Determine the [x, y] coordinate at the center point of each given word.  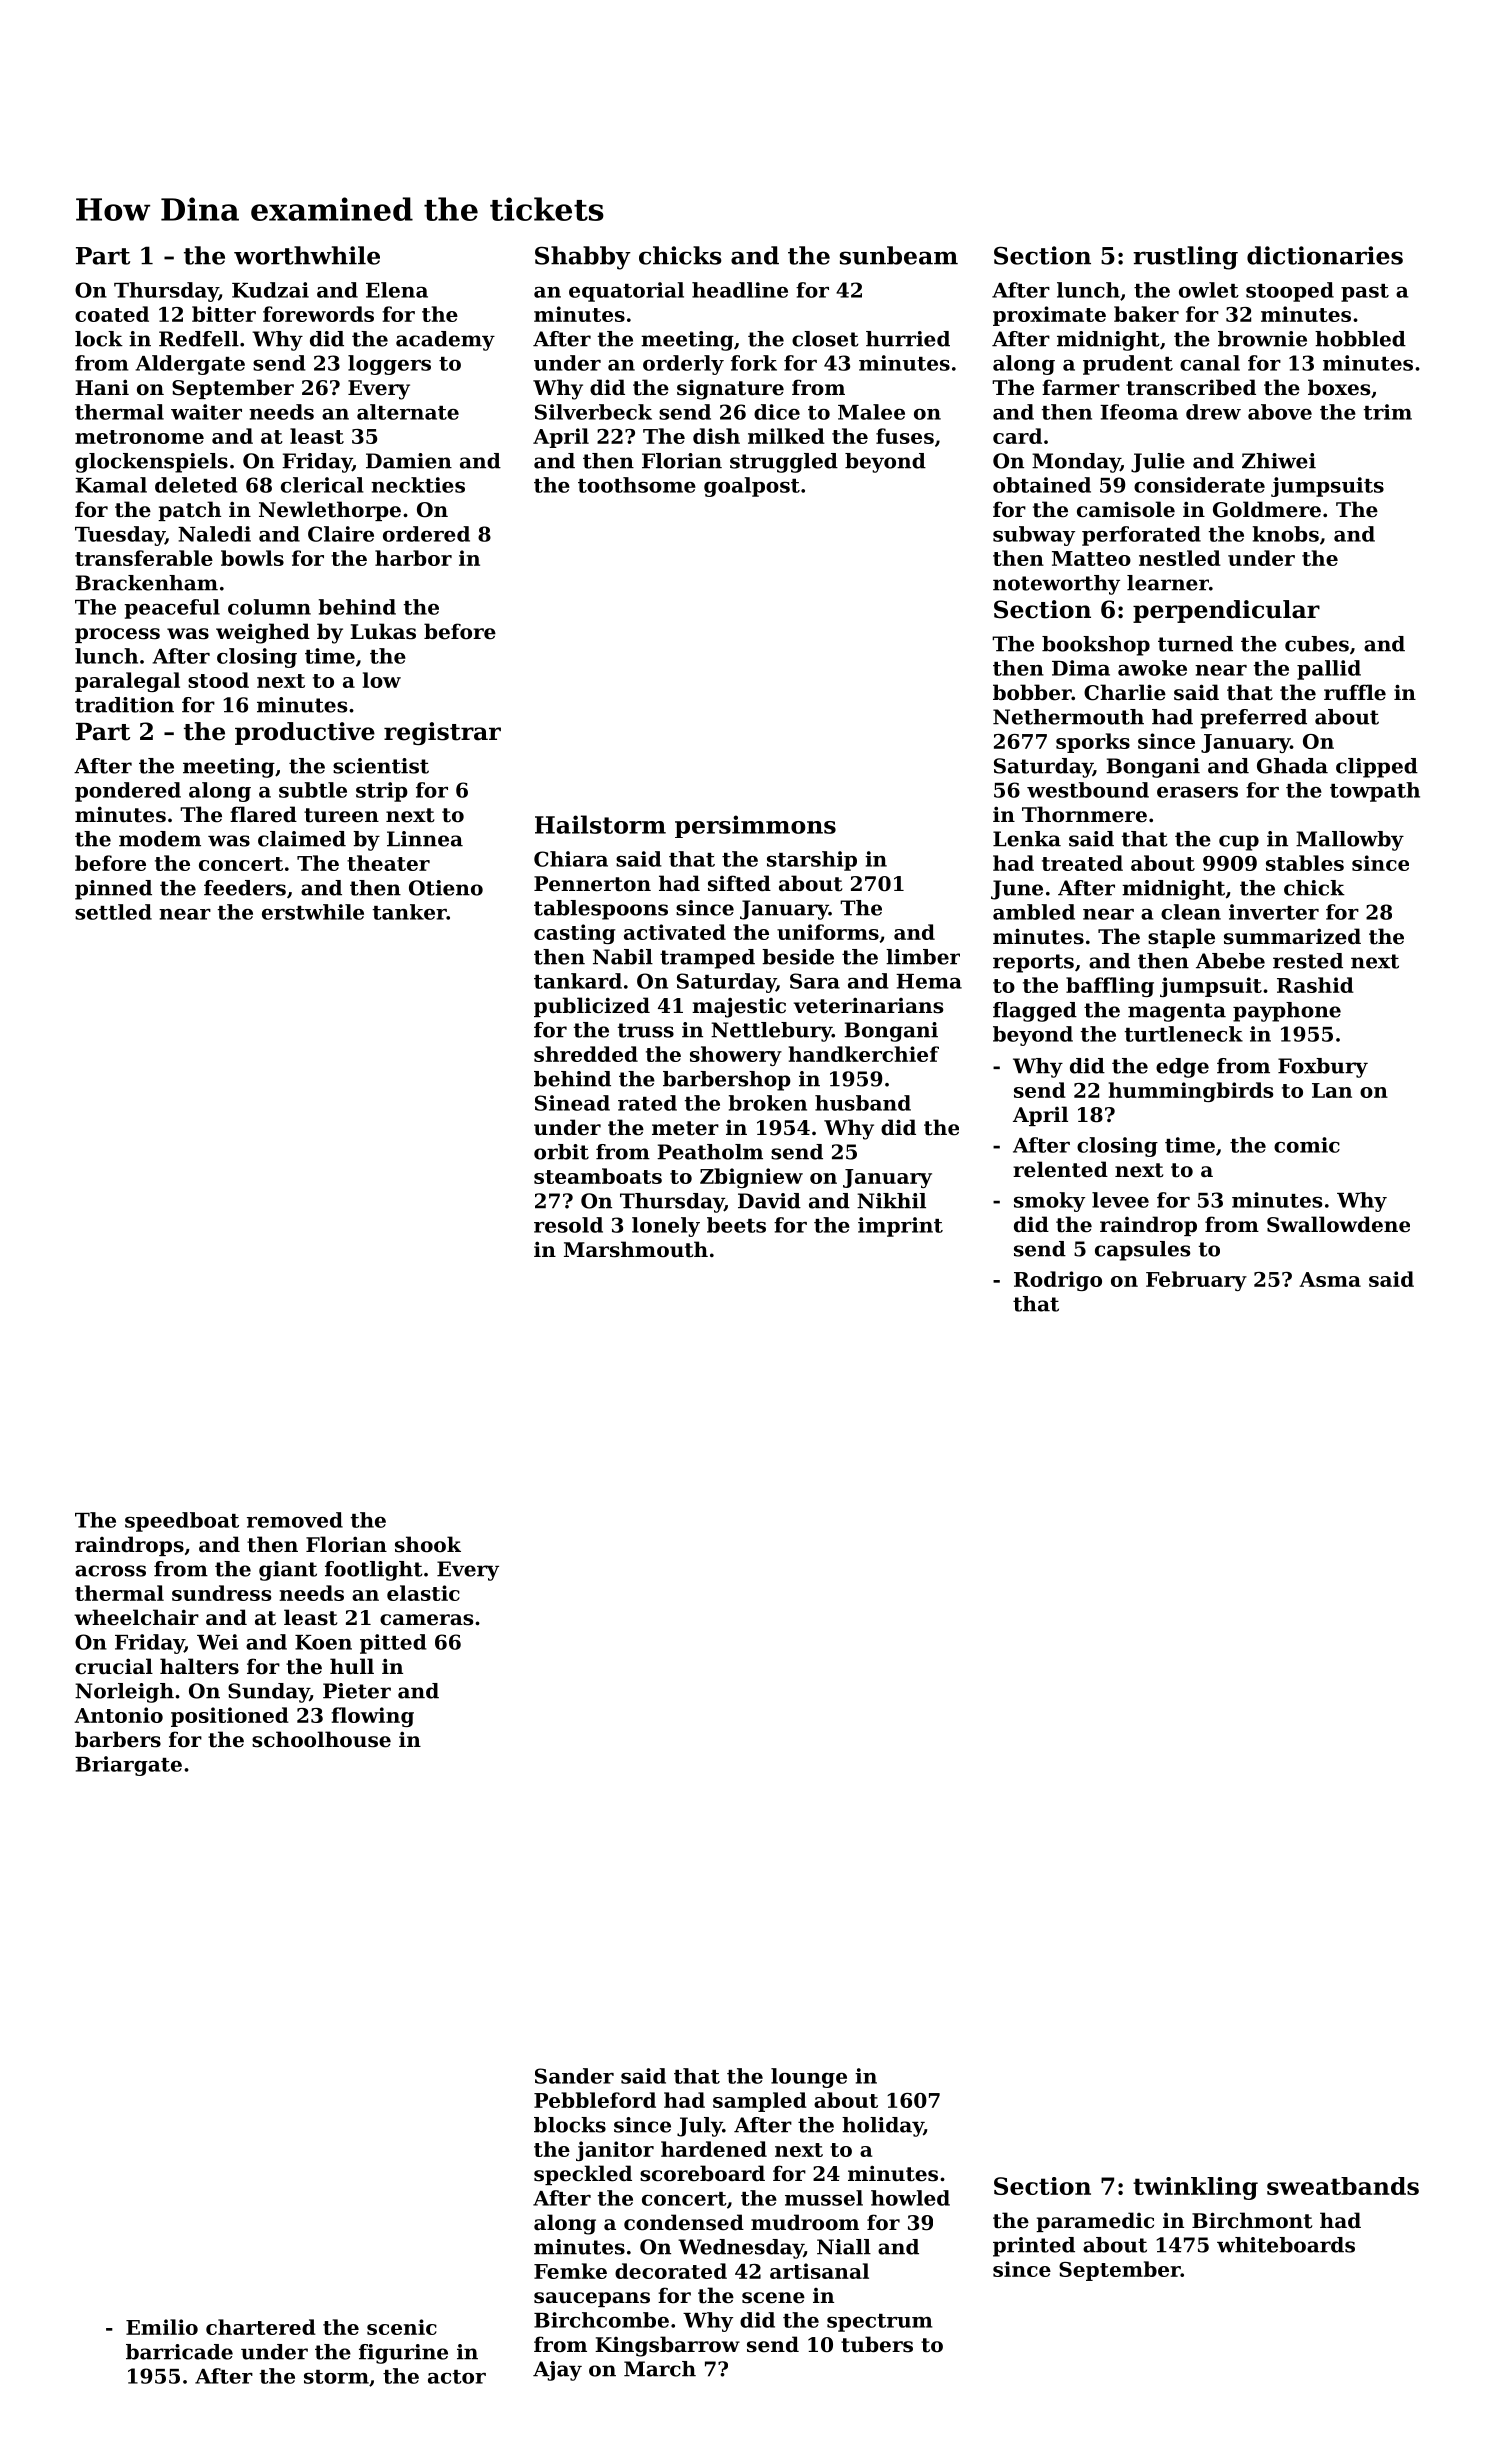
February [1196, 1281]
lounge [809, 2078]
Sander [574, 2076]
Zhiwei [1279, 461]
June [1017, 890]
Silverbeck [593, 412]
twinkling [1195, 2188]
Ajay [557, 2371]
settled [113, 912]
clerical [322, 485]
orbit [561, 1152]
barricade [179, 2352]
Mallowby [1350, 841]
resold [568, 1225]
